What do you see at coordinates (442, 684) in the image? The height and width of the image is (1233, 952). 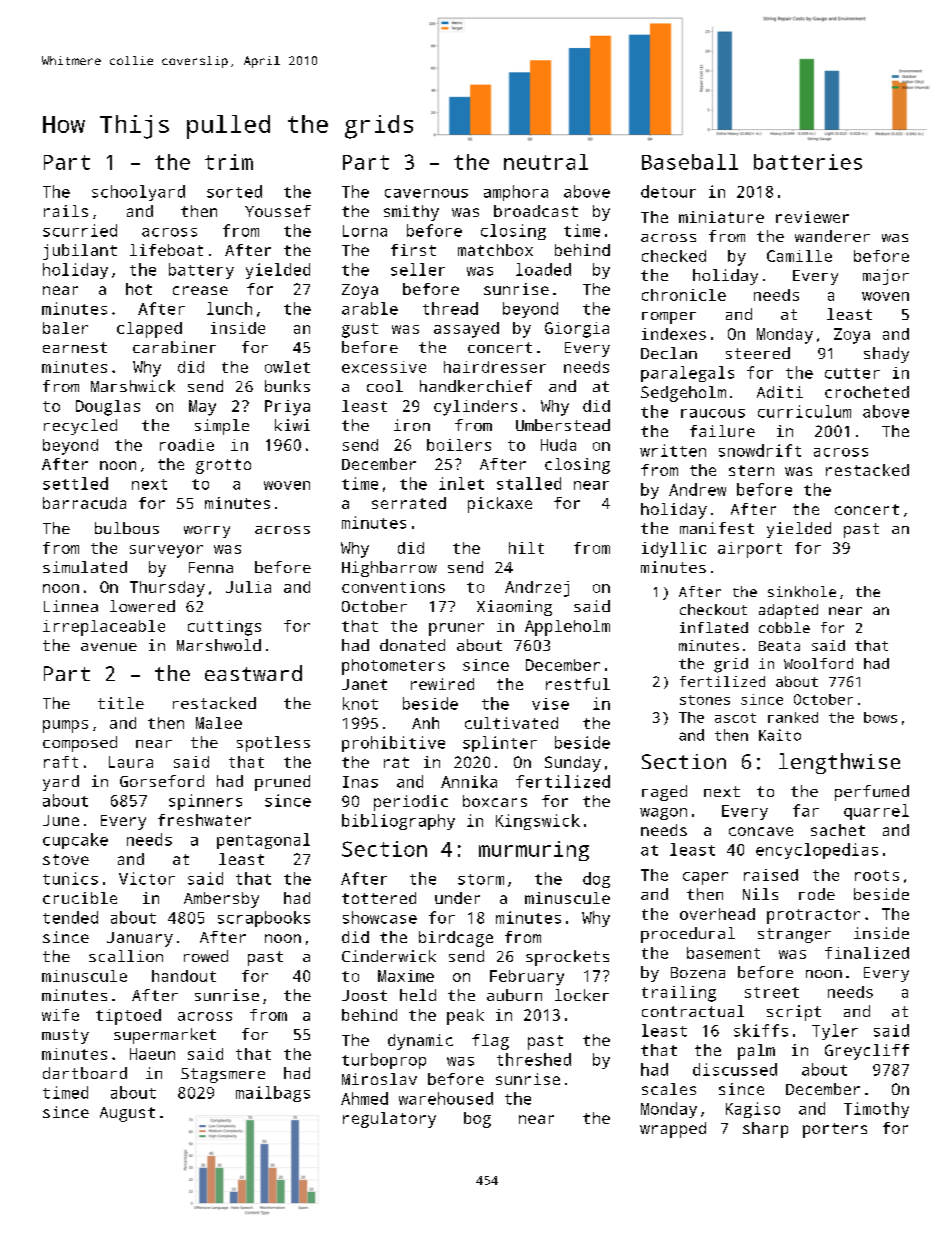 I see `rewired` at bounding box center [442, 684].
